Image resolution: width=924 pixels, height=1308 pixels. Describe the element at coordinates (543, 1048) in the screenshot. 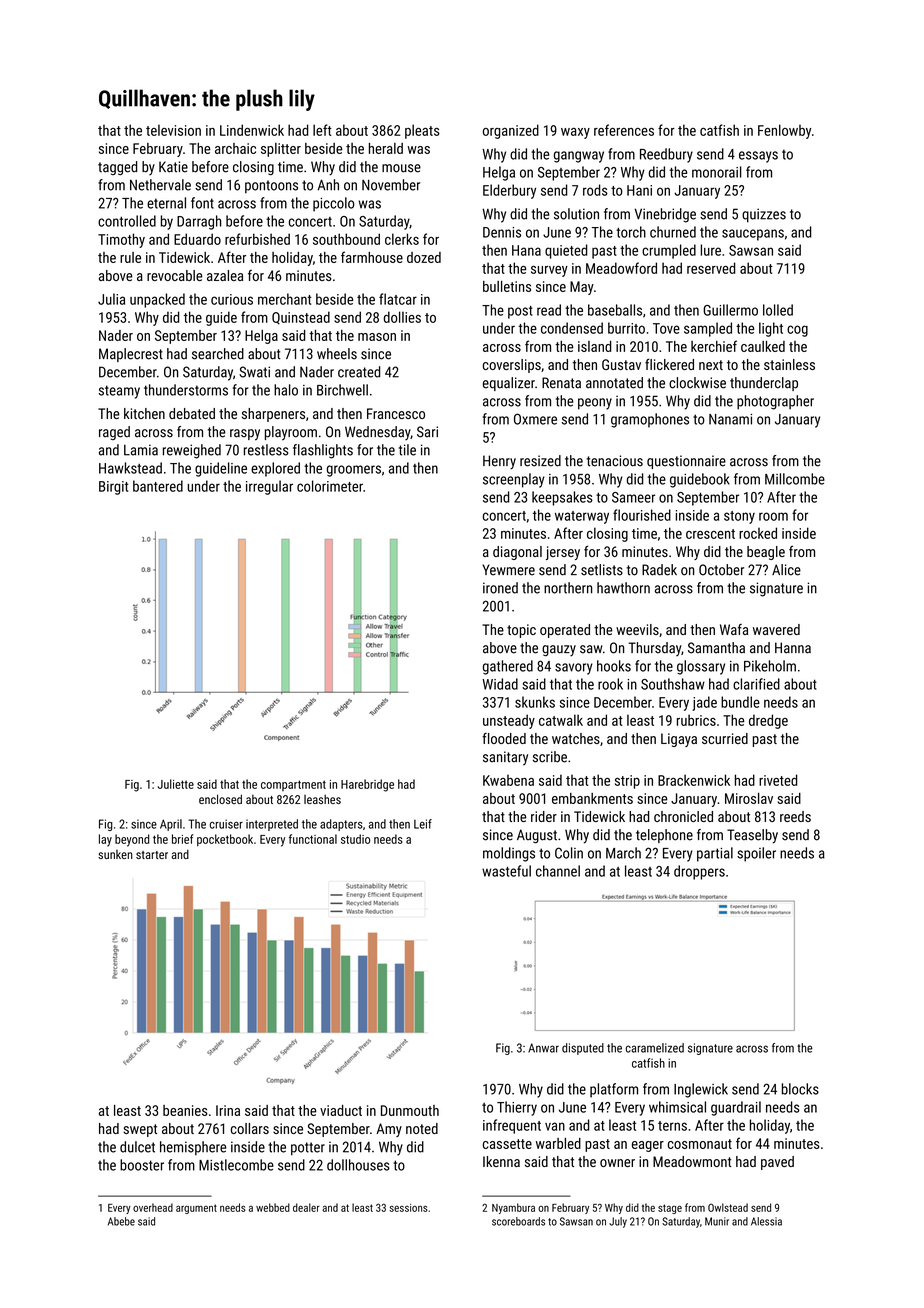

I see `Anwar` at that location.
